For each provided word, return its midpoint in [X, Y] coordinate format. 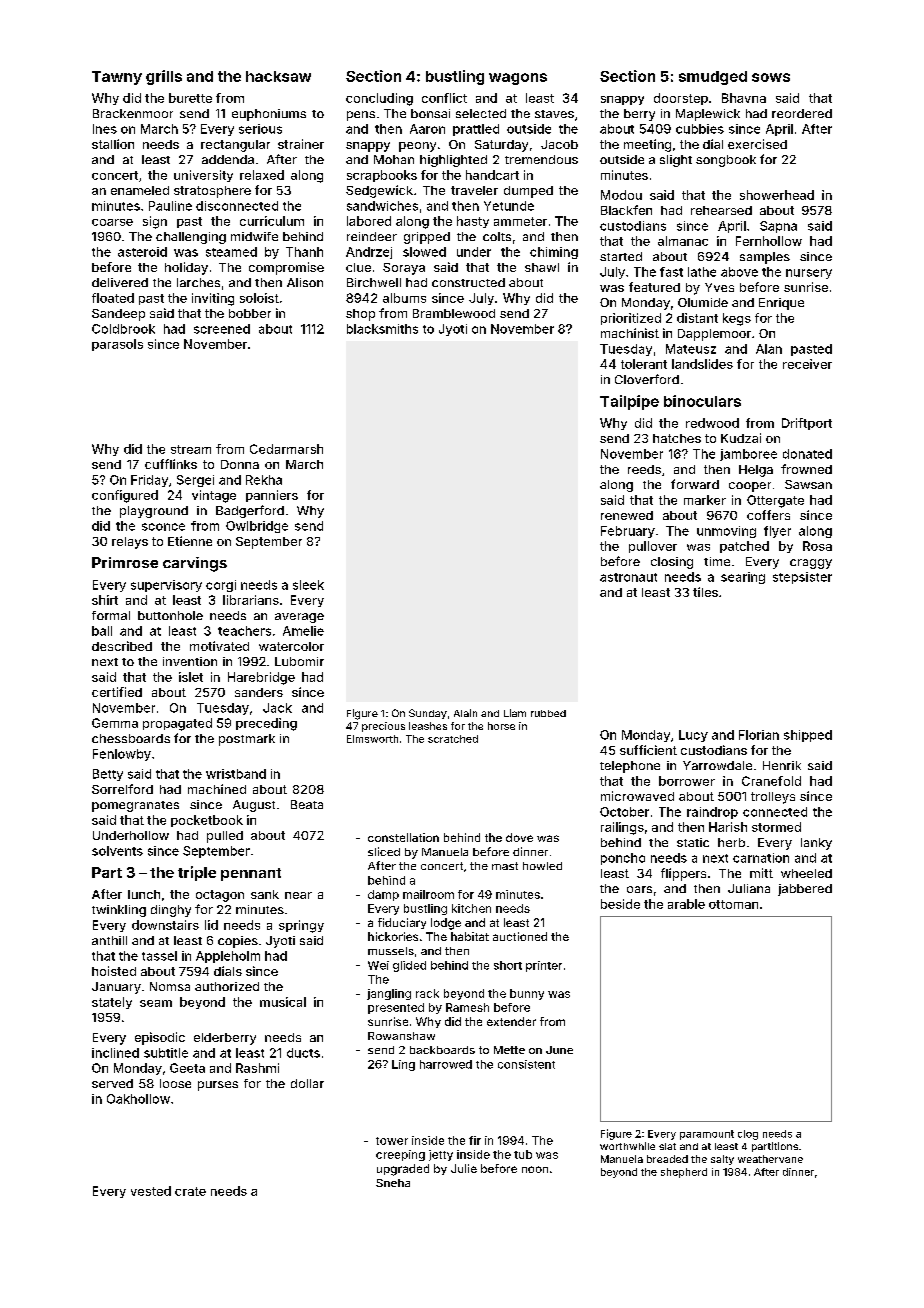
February [628, 532]
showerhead [777, 195]
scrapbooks [382, 176]
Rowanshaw [401, 1036]
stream [191, 449]
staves [554, 114]
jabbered [805, 890]
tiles [705, 592]
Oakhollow [138, 1099]
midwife [254, 236]
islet [191, 677]
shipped [808, 736]
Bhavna [744, 98]
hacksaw [278, 76]
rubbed [548, 713]
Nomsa [170, 986]
